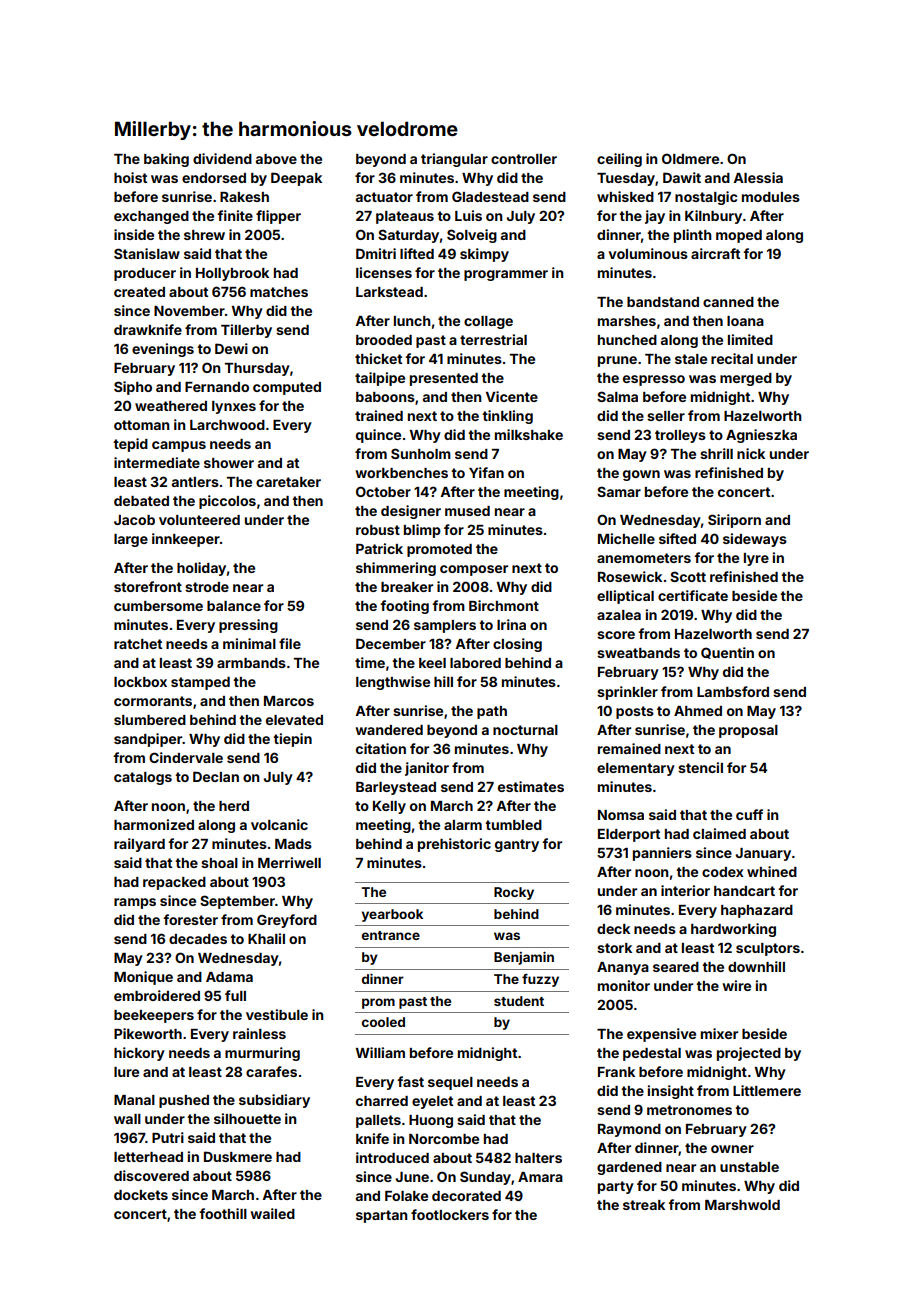  Describe the element at coordinates (450, 1214) in the page. I see `footlockers` at that location.
